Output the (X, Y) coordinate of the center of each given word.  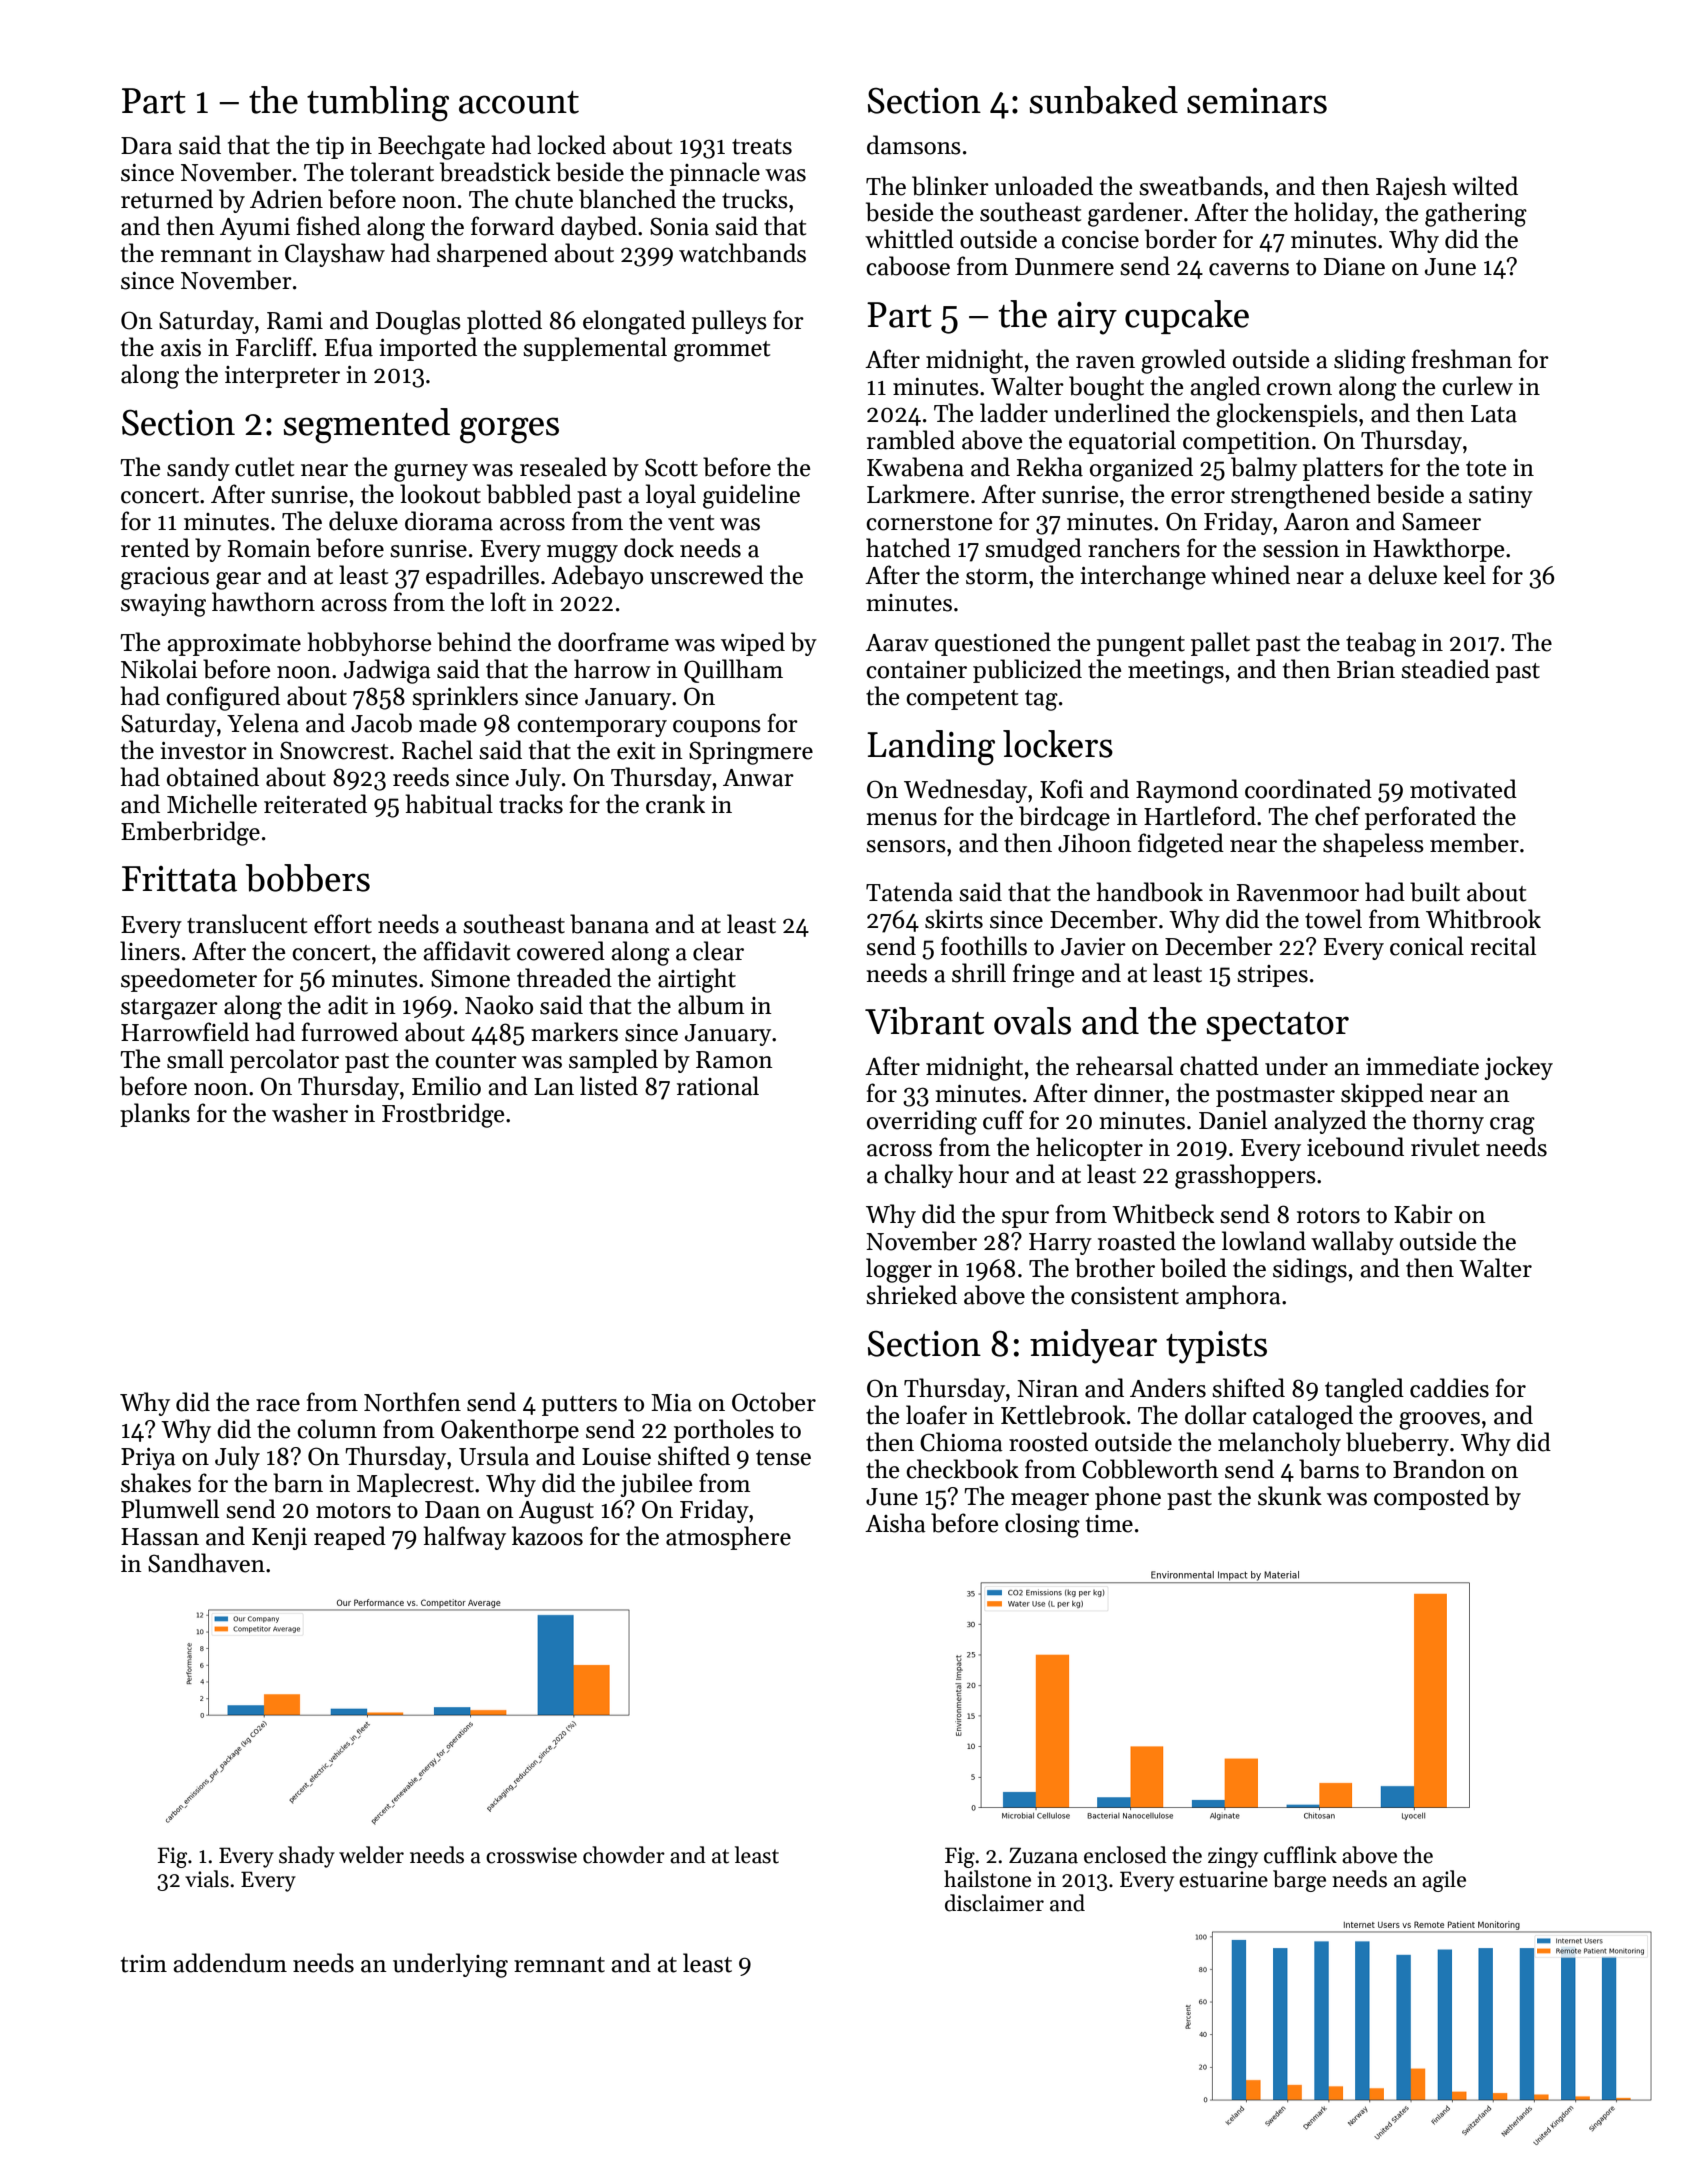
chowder (624, 1855)
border (1181, 239)
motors (353, 1511)
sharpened (492, 255)
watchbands (742, 253)
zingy (1233, 1857)
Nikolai (159, 669)
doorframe (613, 642)
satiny (1501, 497)
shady (307, 1857)
